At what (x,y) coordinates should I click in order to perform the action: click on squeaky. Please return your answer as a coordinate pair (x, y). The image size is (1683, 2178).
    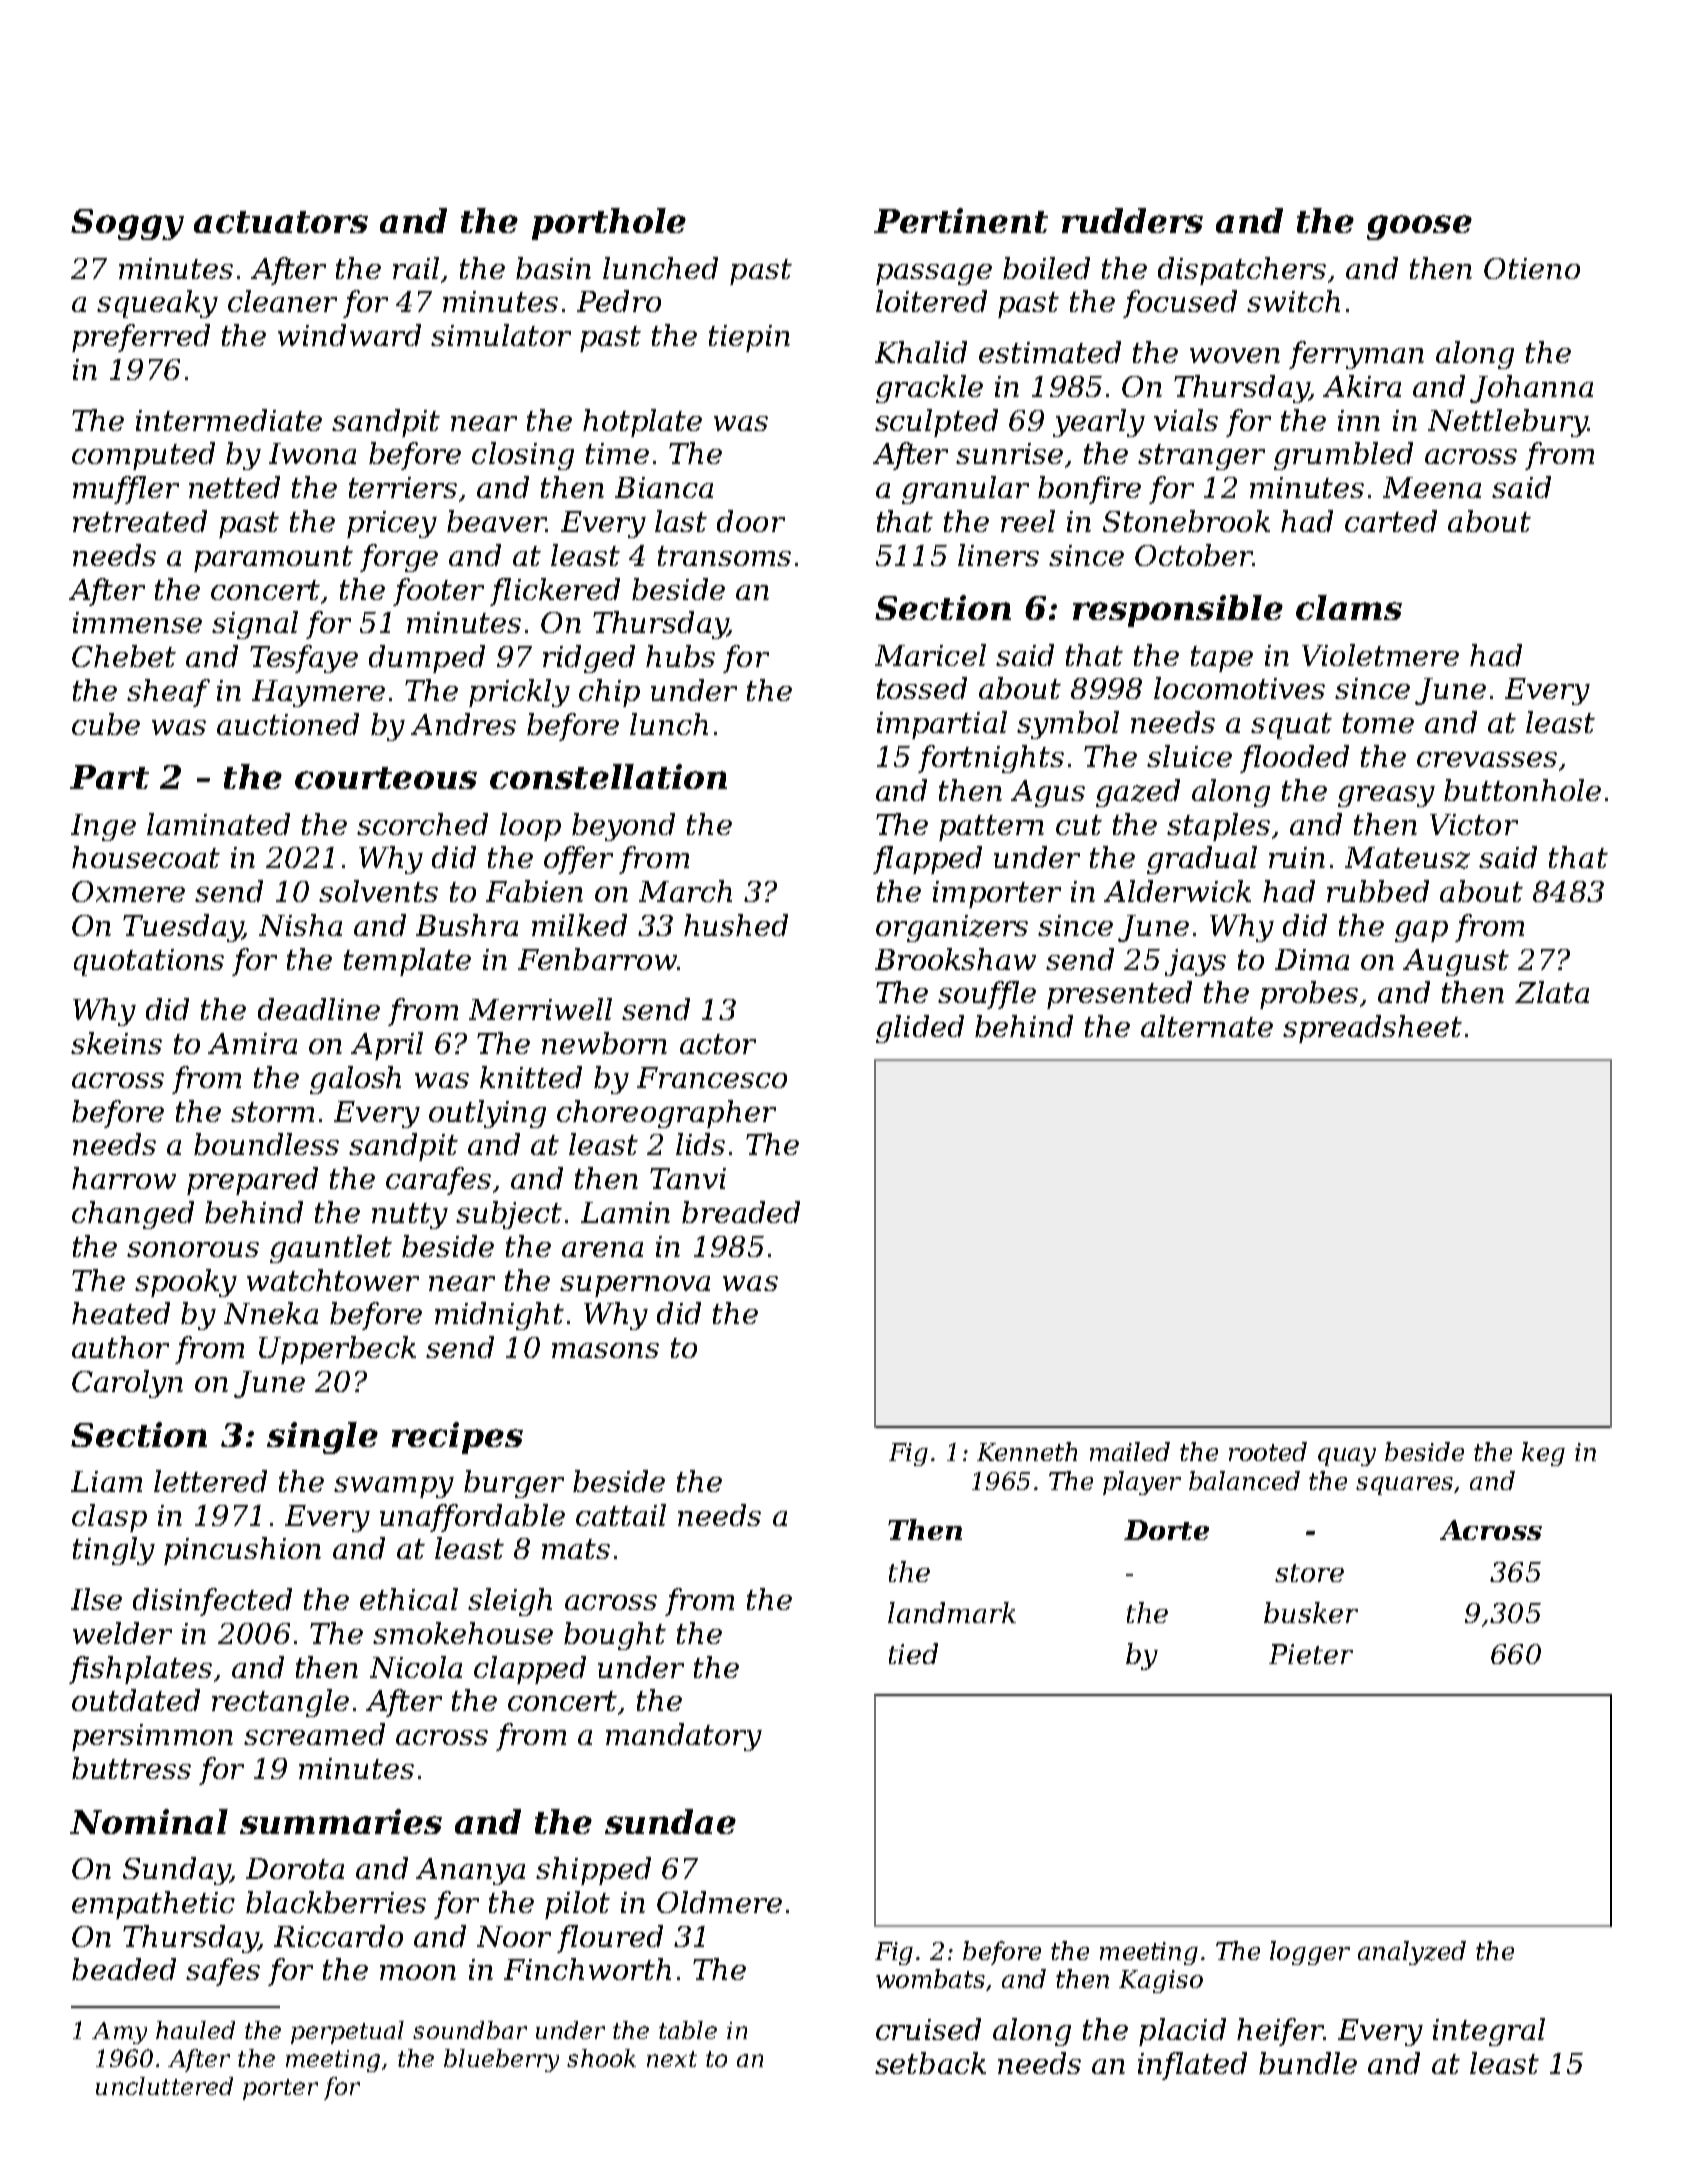
    Looking at the image, I should click on (157, 304).
